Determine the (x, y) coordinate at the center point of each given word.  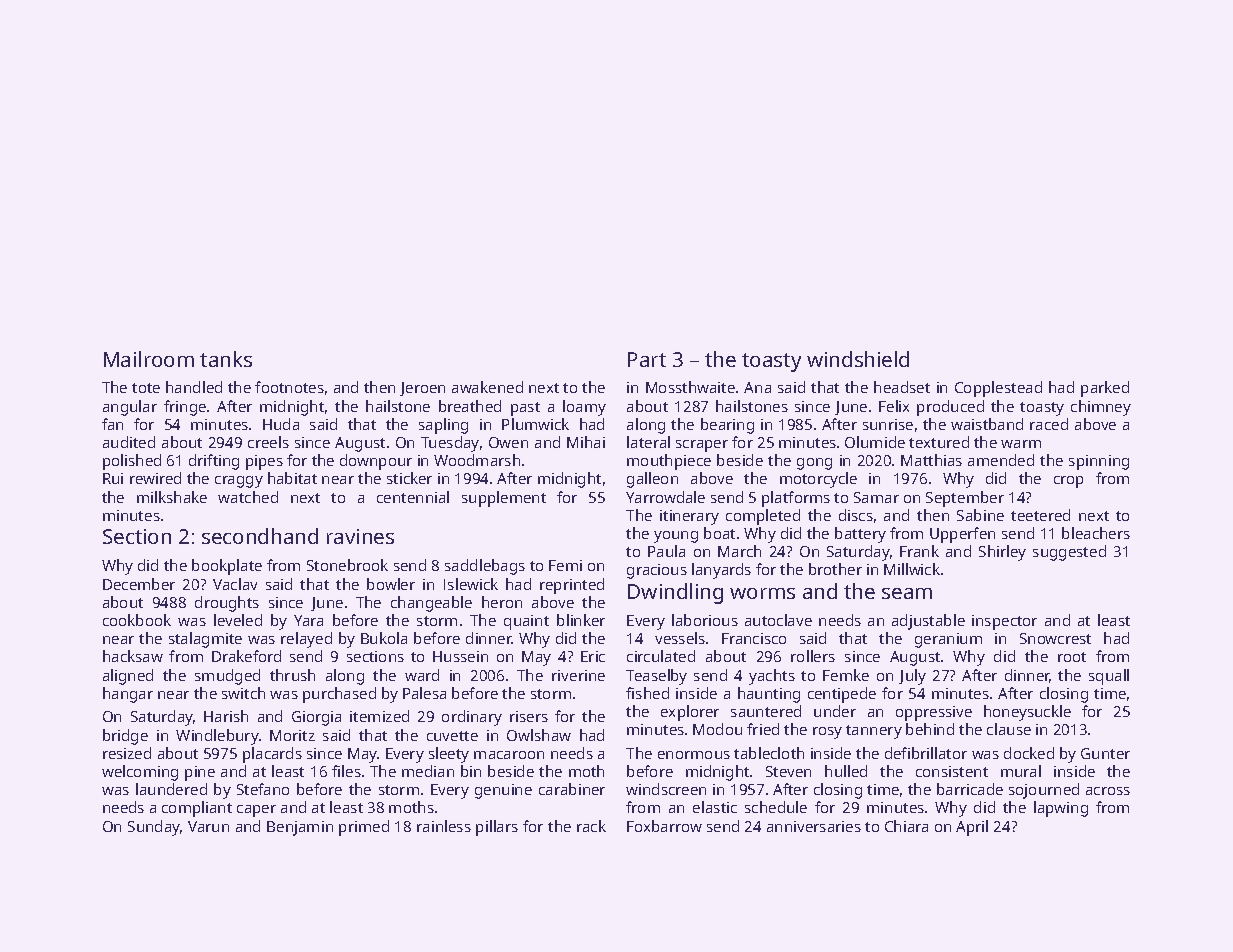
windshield (858, 359)
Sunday (154, 828)
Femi (565, 565)
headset (902, 387)
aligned (128, 677)
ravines (360, 536)
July (912, 677)
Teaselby (656, 677)
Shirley (1002, 553)
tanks (226, 359)
